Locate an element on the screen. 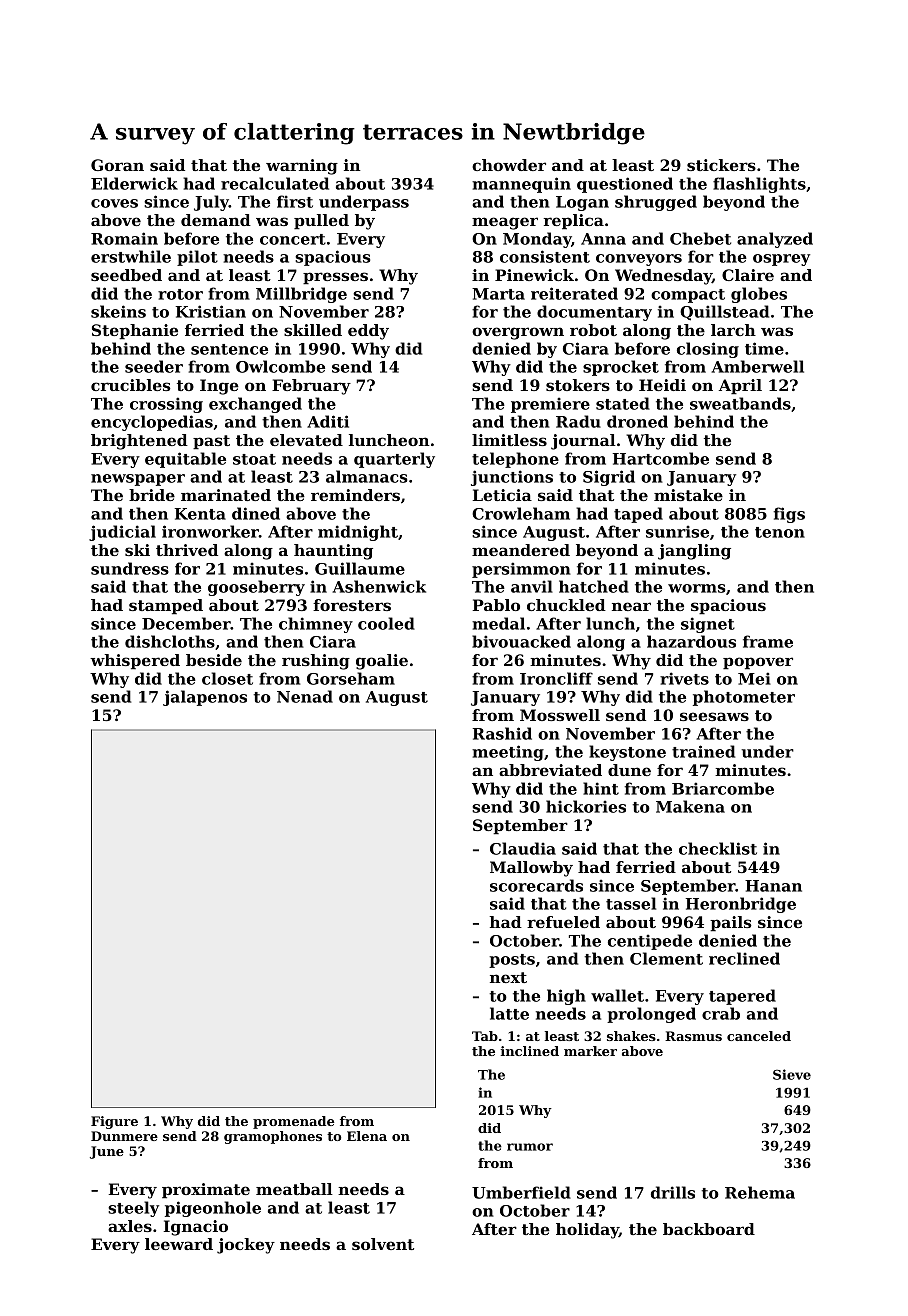 This screenshot has height=1316, width=908. Wednesday is located at coordinates (663, 277).
